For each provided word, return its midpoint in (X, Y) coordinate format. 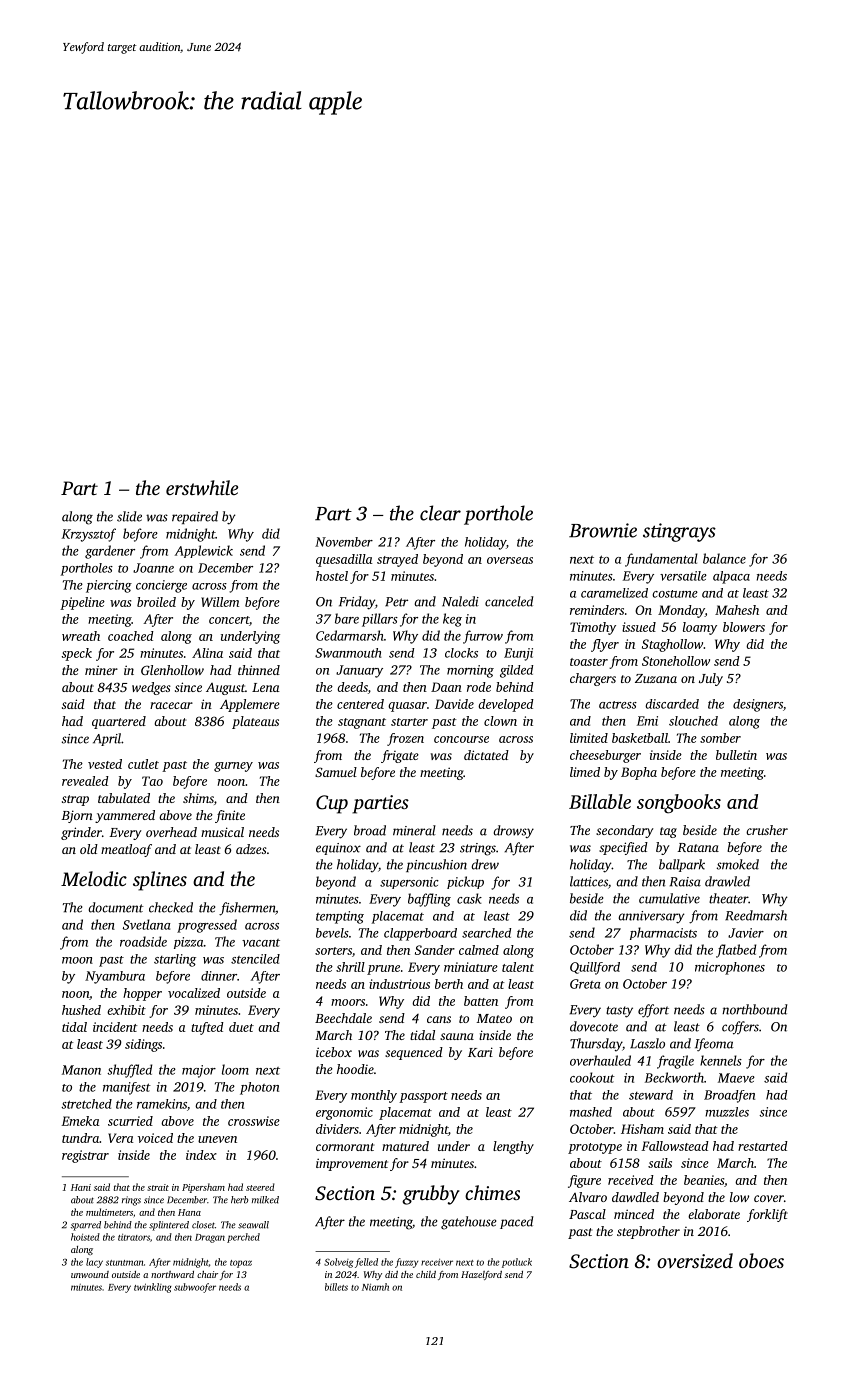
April (107, 739)
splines (160, 881)
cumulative (669, 898)
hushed (81, 1010)
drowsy (514, 832)
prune (383, 970)
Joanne (153, 568)
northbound (754, 1009)
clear (440, 513)
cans (439, 1019)
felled (366, 1263)
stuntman (125, 1263)
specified (623, 848)
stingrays (679, 532)
